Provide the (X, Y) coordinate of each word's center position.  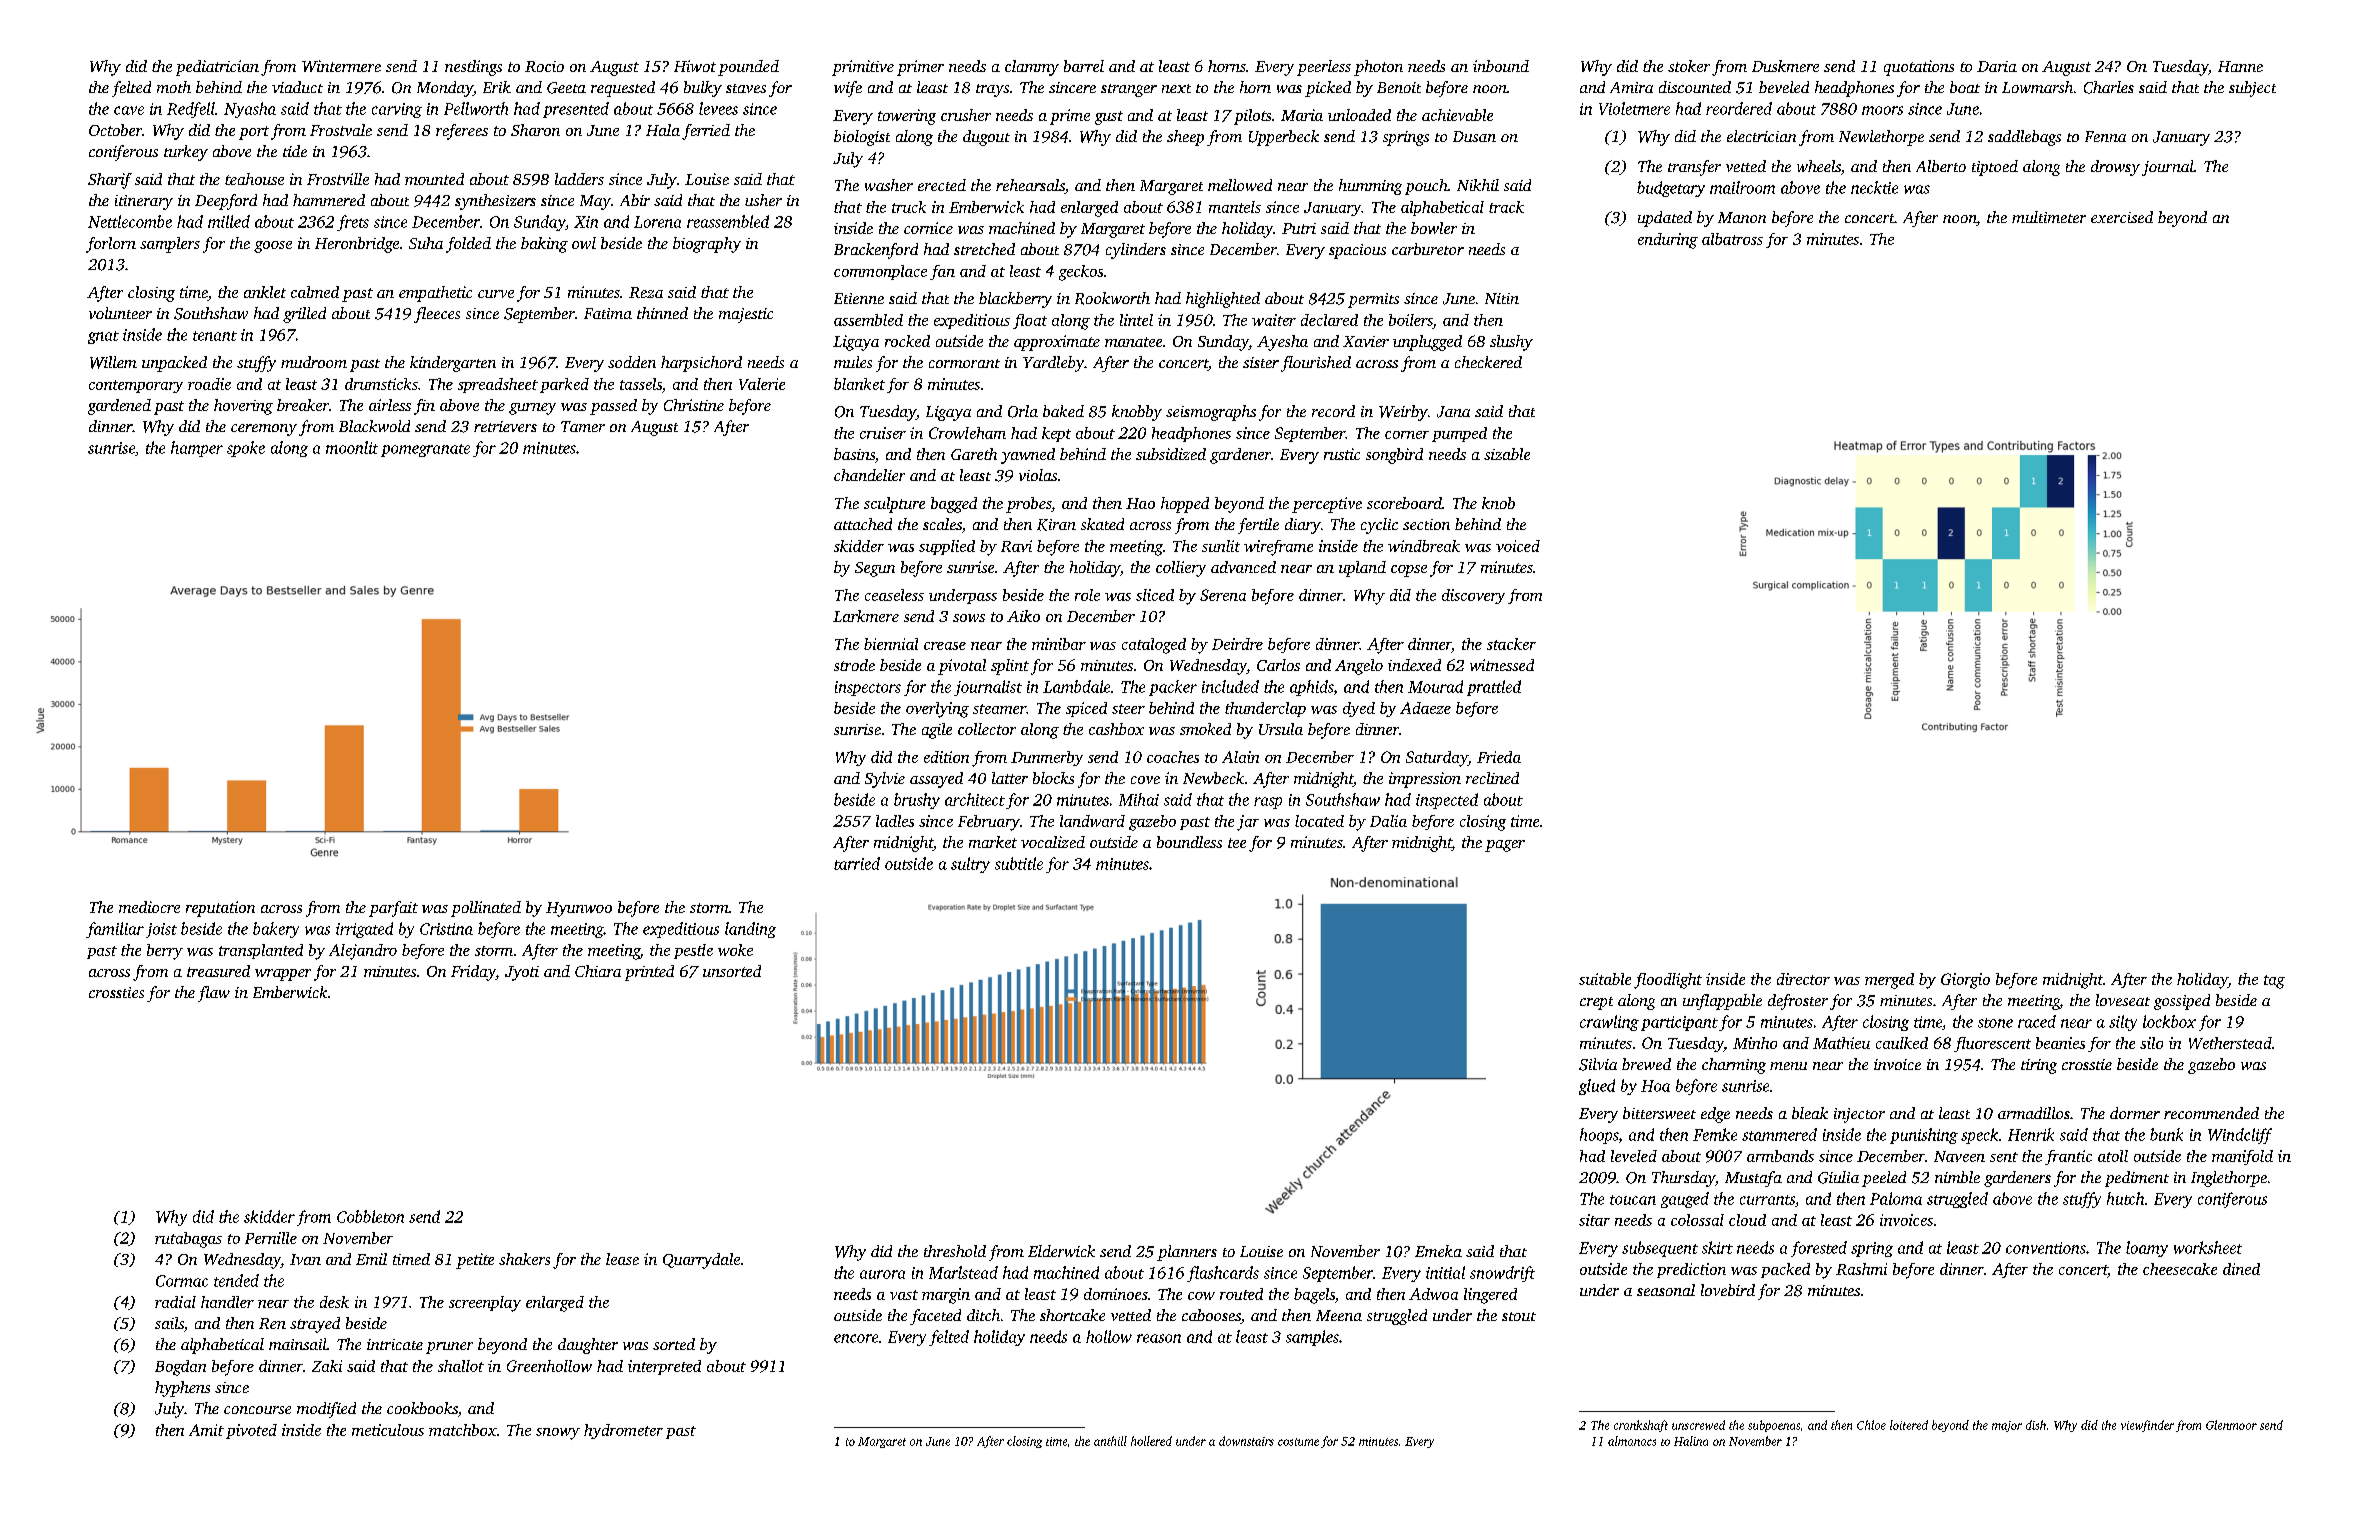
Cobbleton (370, 1216)
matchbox (463, 1430)
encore (856, 1338)
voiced (1518, 546)
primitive (863, 68)
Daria (1997, 66)
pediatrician (217, 68)
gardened (119, 407)
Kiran (1056, 525)
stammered (1779, 1134)
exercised (2122, 217)
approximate (1057, 343)
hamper (197, 449)
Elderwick (1061, 1251)
